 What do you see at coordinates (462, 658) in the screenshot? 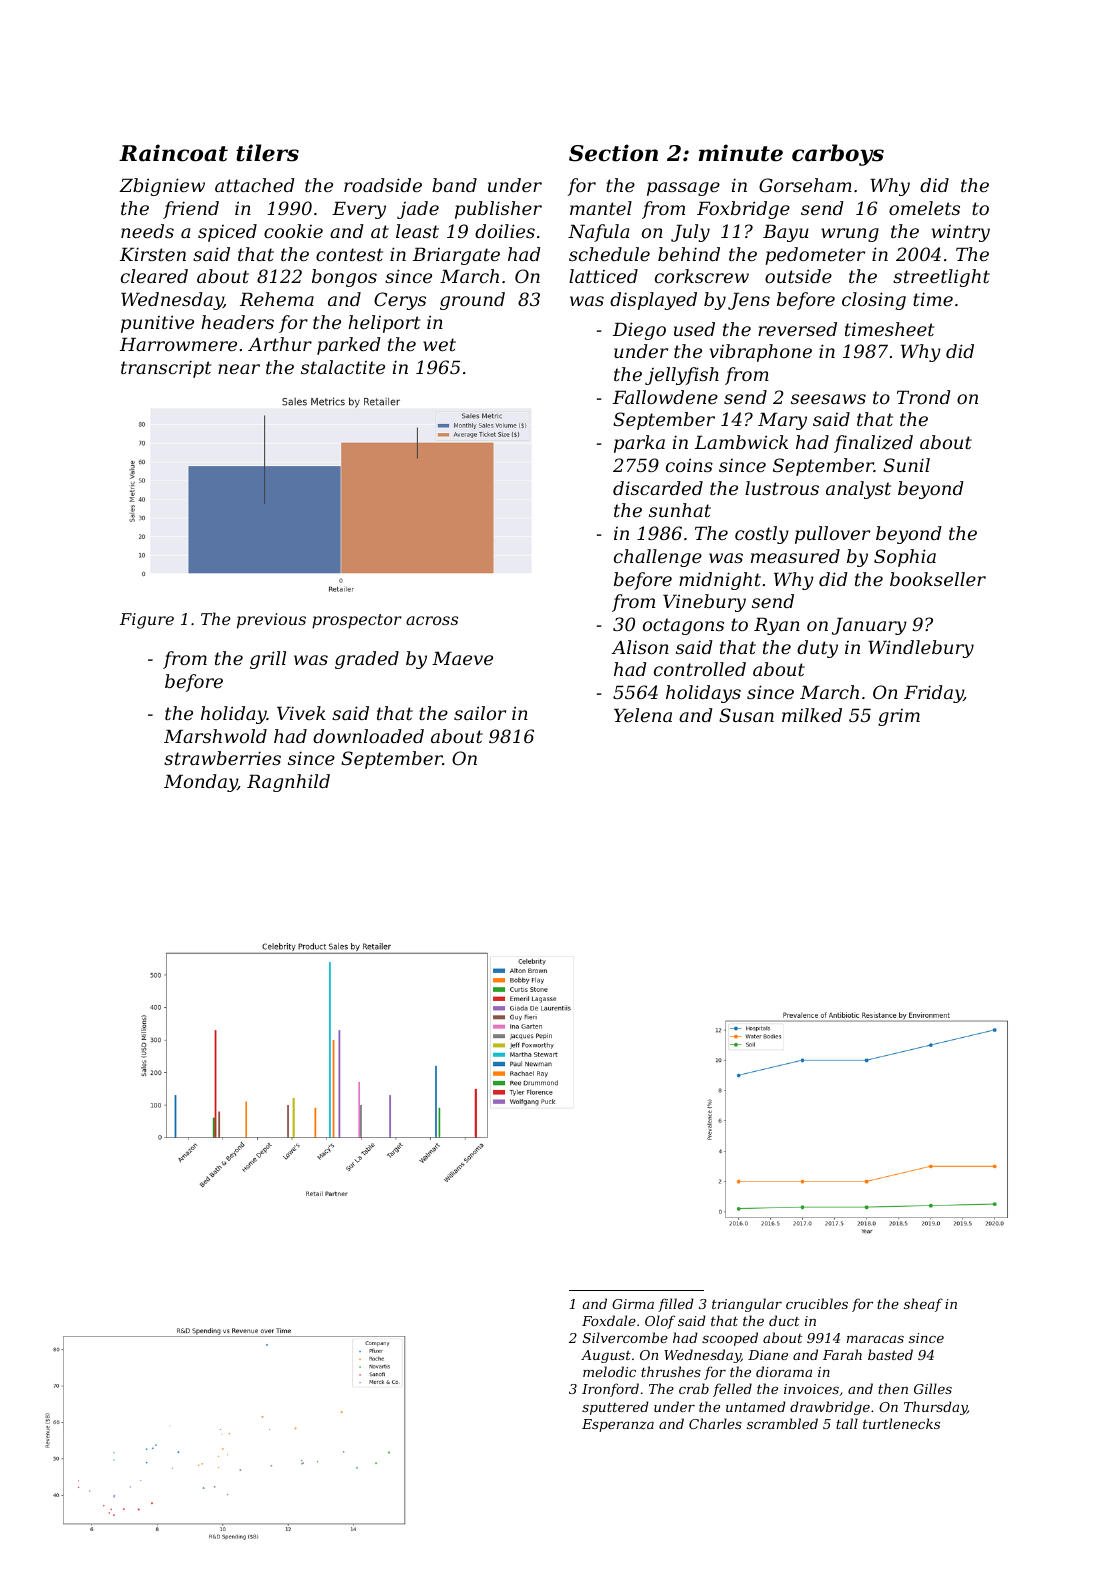
I see `Maeve` at bounding box center [462, 658].
